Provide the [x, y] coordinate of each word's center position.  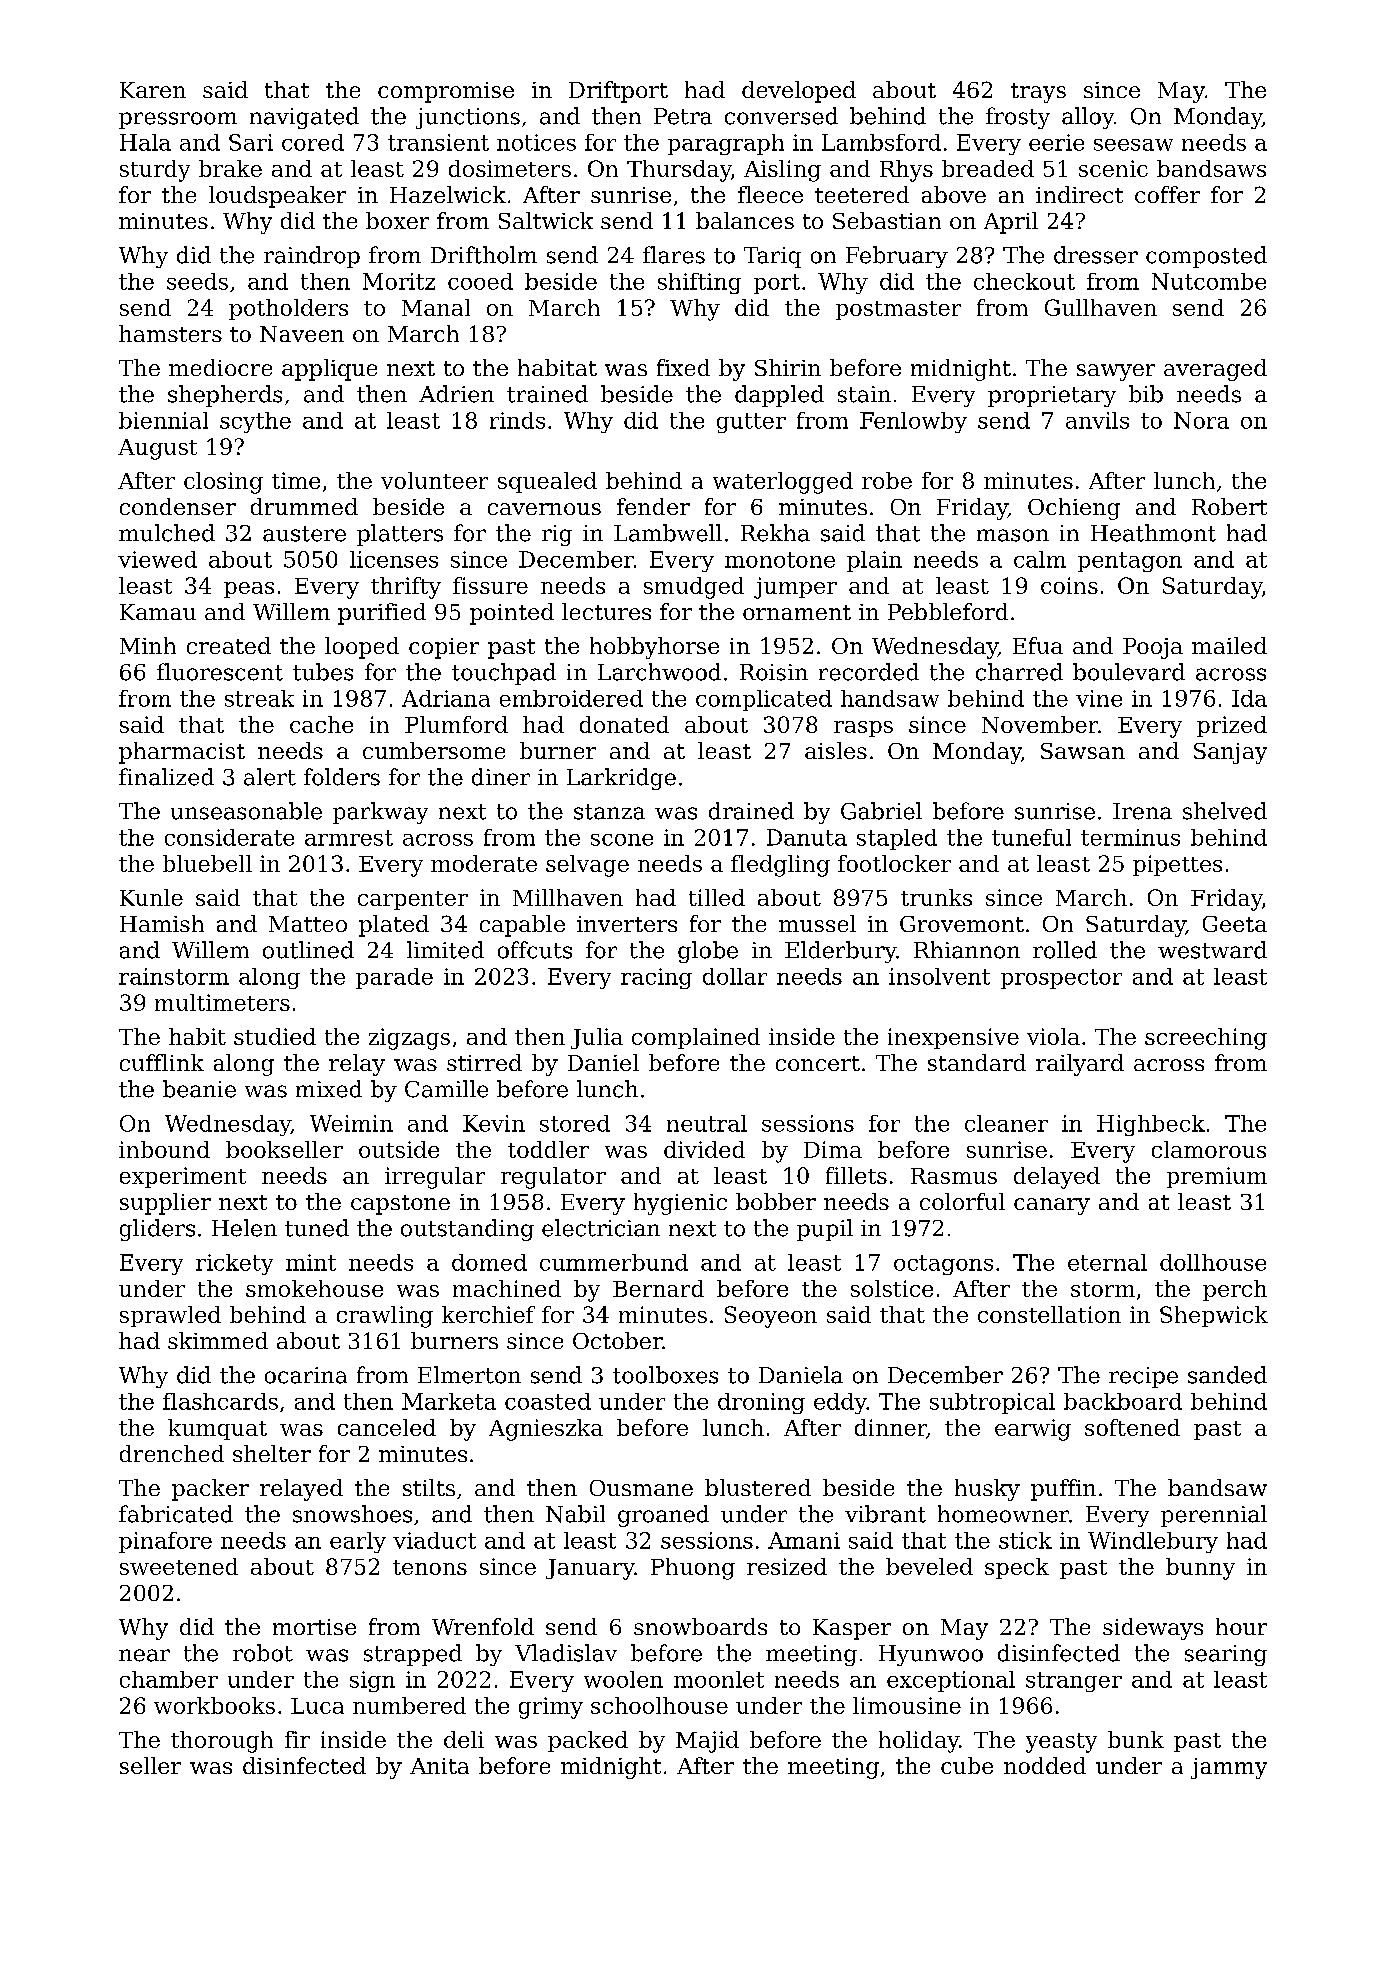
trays [1038, 93]
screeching [1206, 1039]
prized [1232, 726]
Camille [446, 1089]
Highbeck [1151, 1125]
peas [249, 590]
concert [818, 1063]
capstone [400, 1205]
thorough [222, 1742]
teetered [862, 194]
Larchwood [659, 672]
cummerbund [614, 1262]
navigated [304, 118]
